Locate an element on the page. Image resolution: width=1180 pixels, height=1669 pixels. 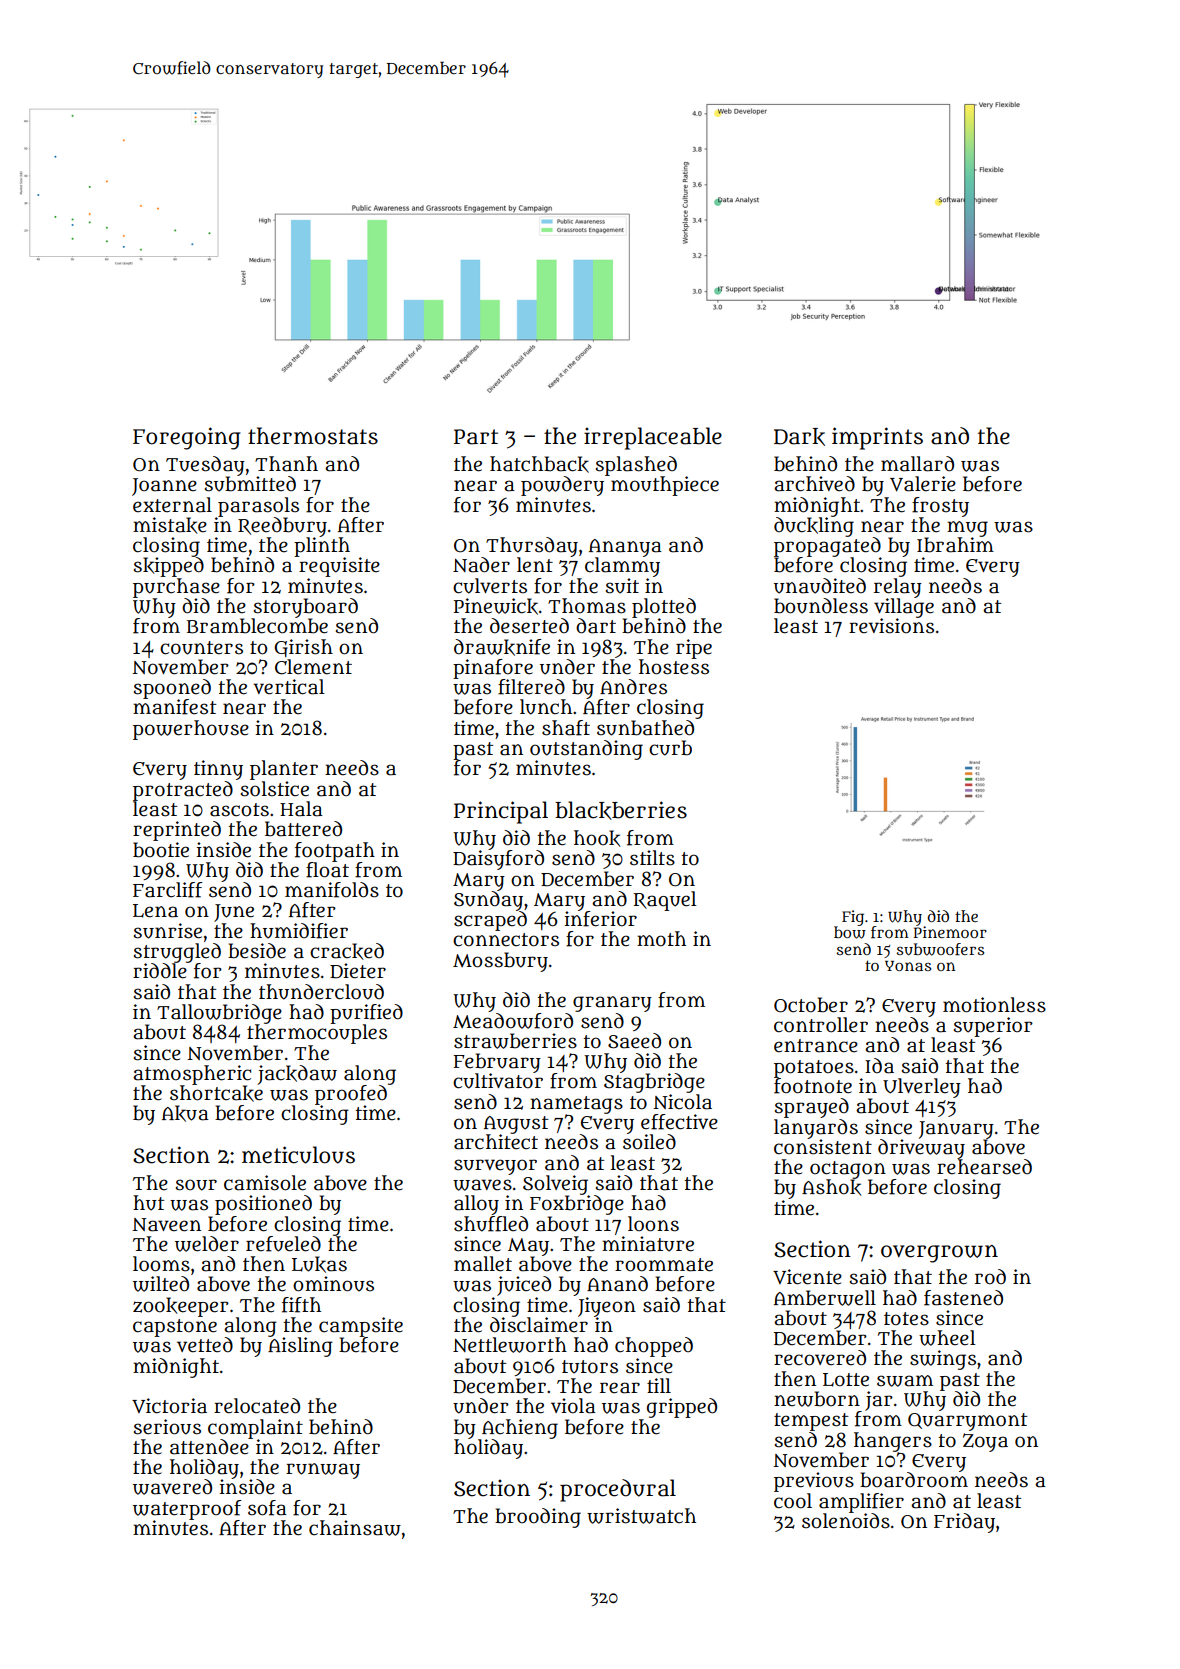
mallard is located at coordinates (917, 464).
